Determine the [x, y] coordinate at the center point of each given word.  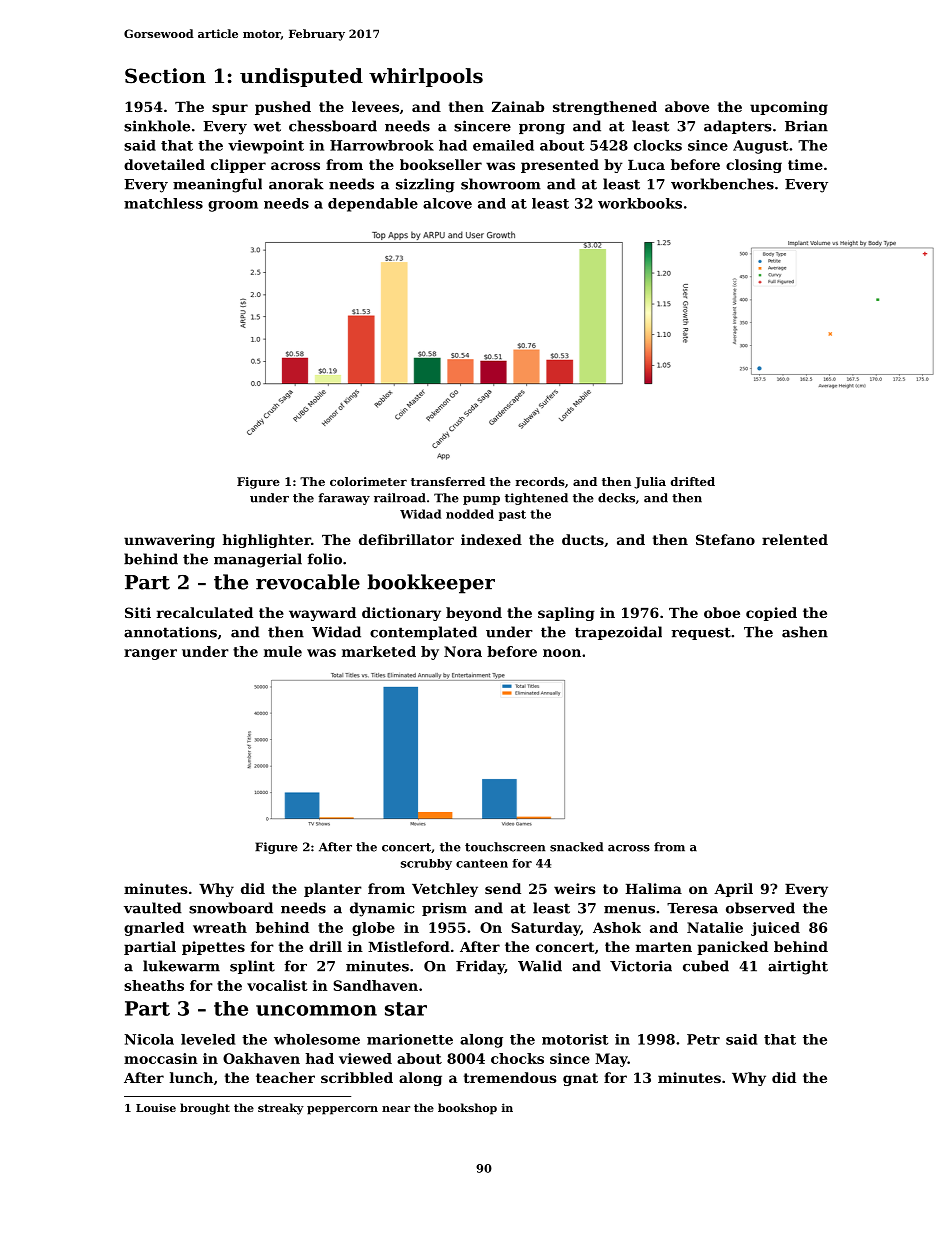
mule [283, 651]
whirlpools [426, 77]
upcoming [789, 108]
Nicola [149, 1039]
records [540, 481]
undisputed [301, 77]
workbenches [722, 184]
